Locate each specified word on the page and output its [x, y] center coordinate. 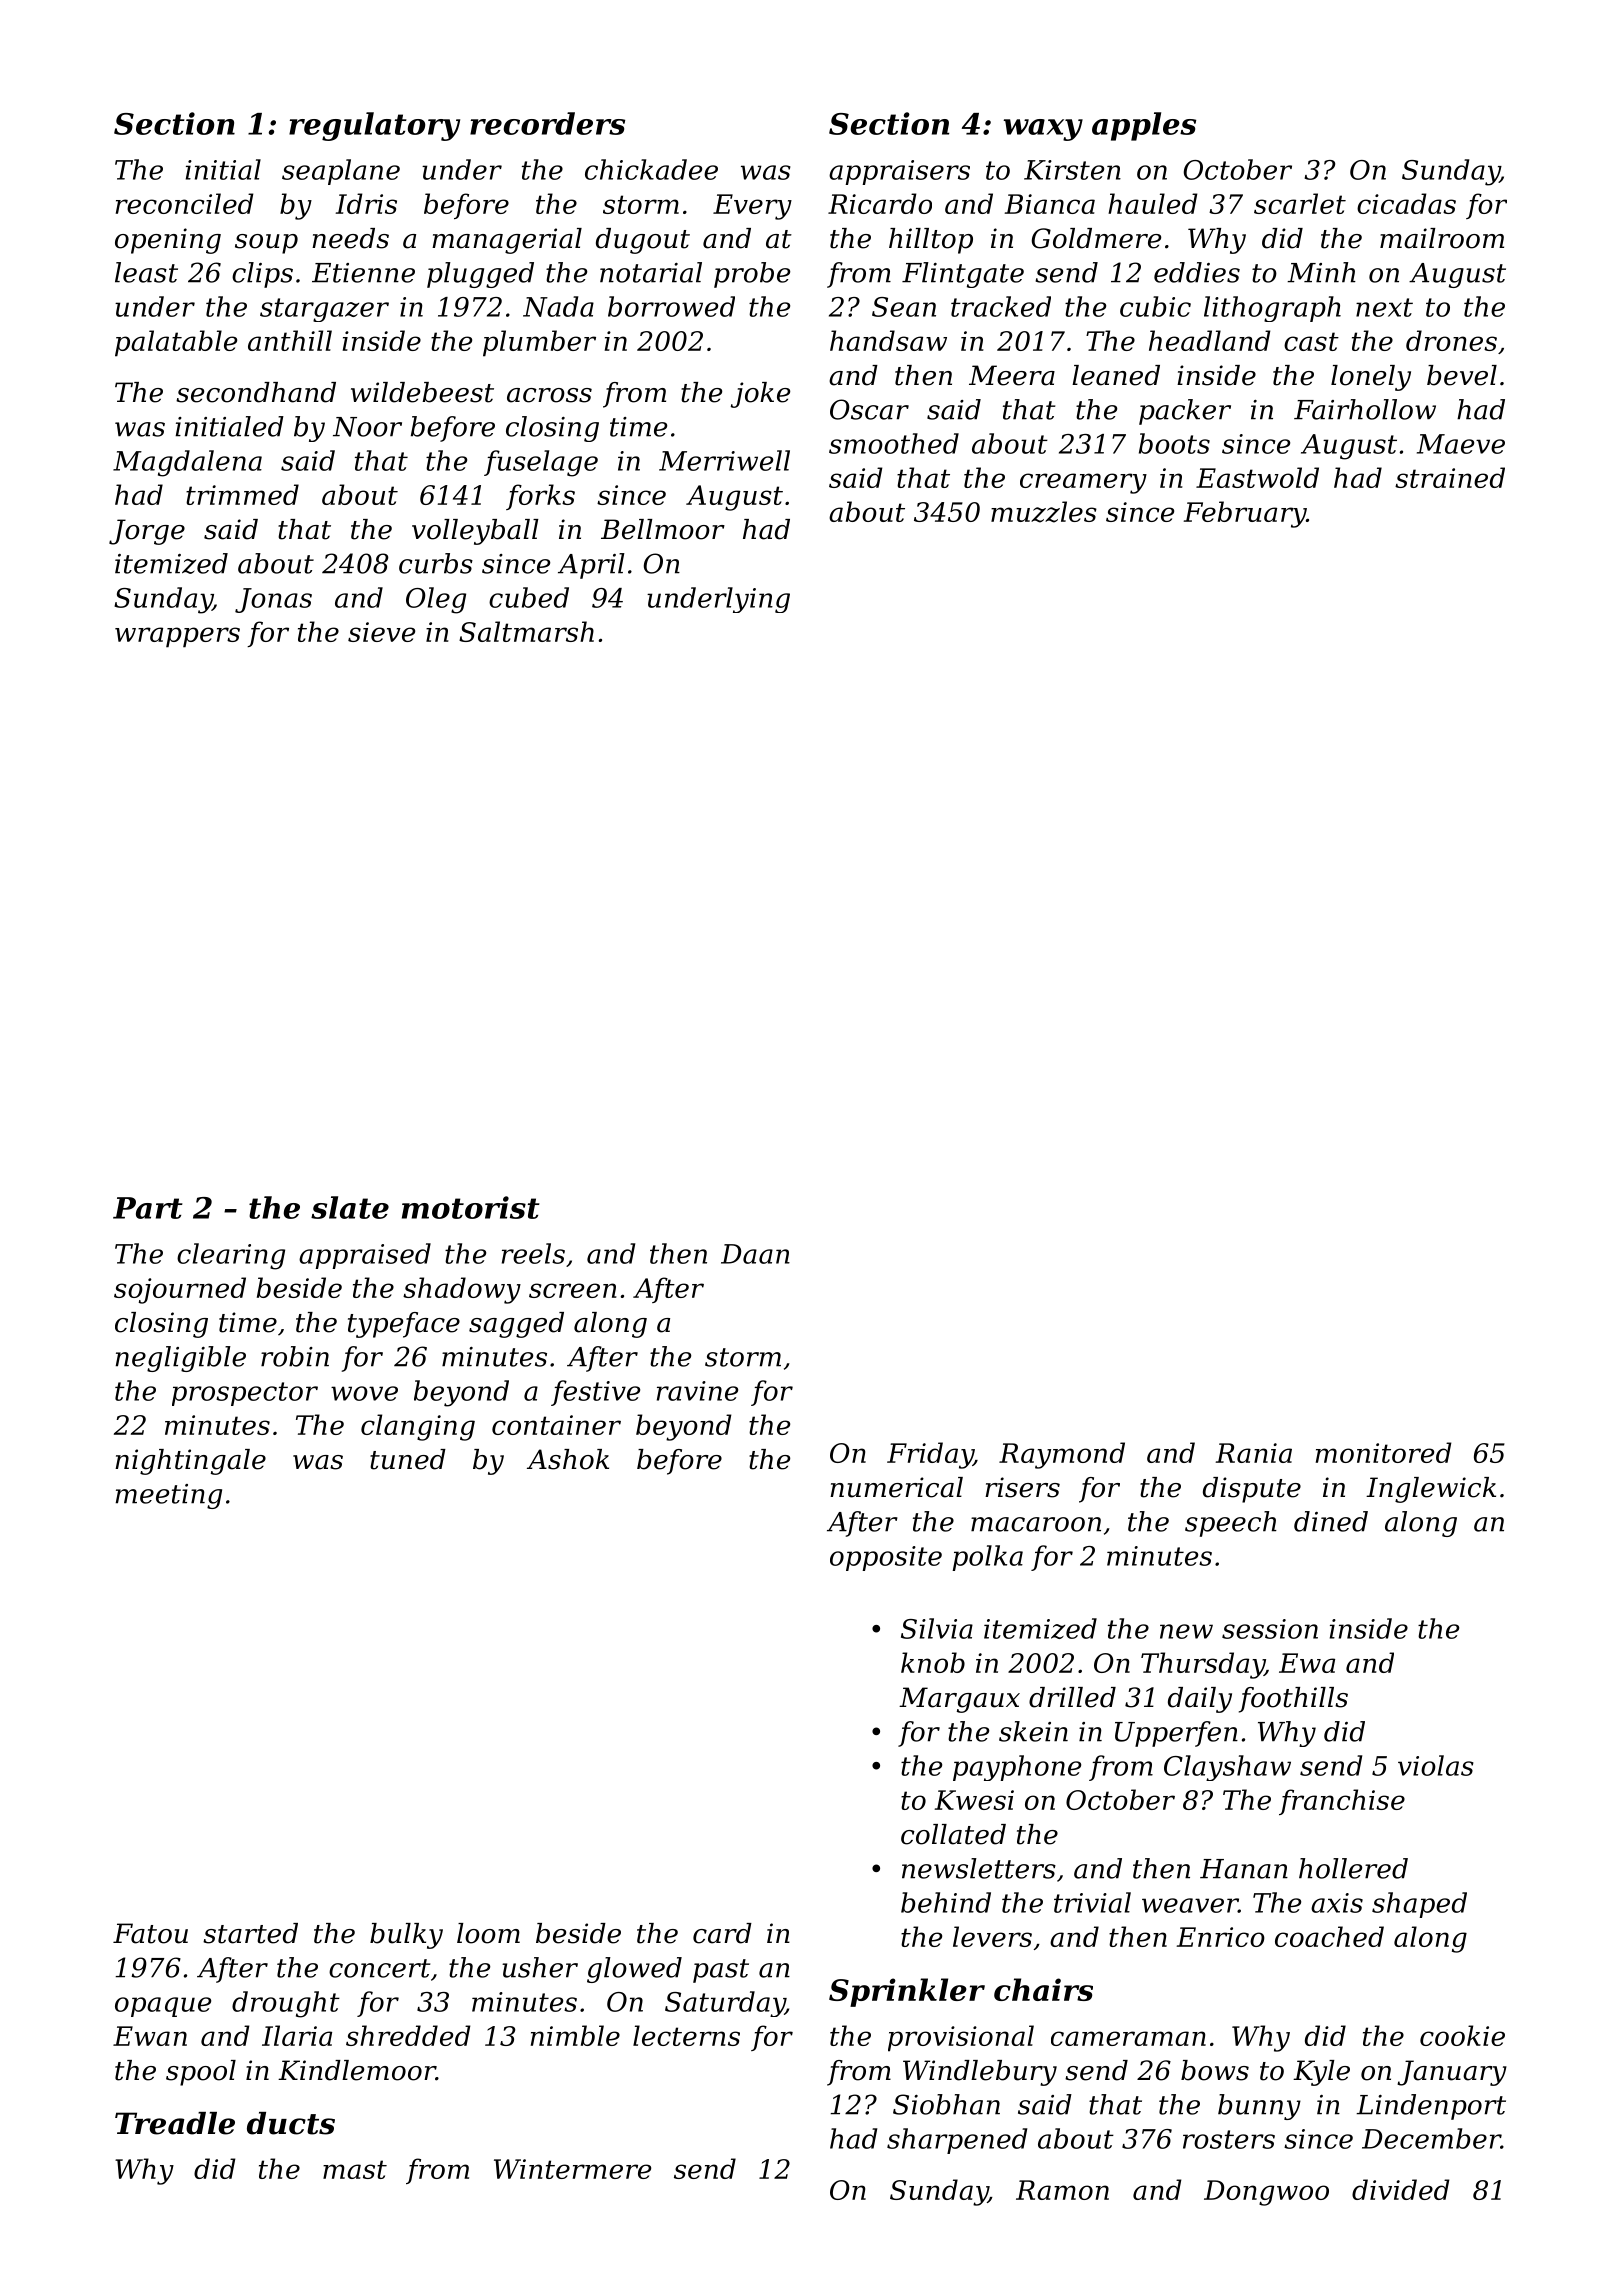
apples [1144, 126]
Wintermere [572, 2169]
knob [933, 1662]
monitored [1383, 1452]
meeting [169, 1496]
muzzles [1044, 512]
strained [1450, 477]
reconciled [184, 203]
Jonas [273, 600]
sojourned [180, 1290]
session [1270, 1629]
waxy [1043, 130]
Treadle [175, 2123]
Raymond [1062, 1455]
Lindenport [1431, 2107]
